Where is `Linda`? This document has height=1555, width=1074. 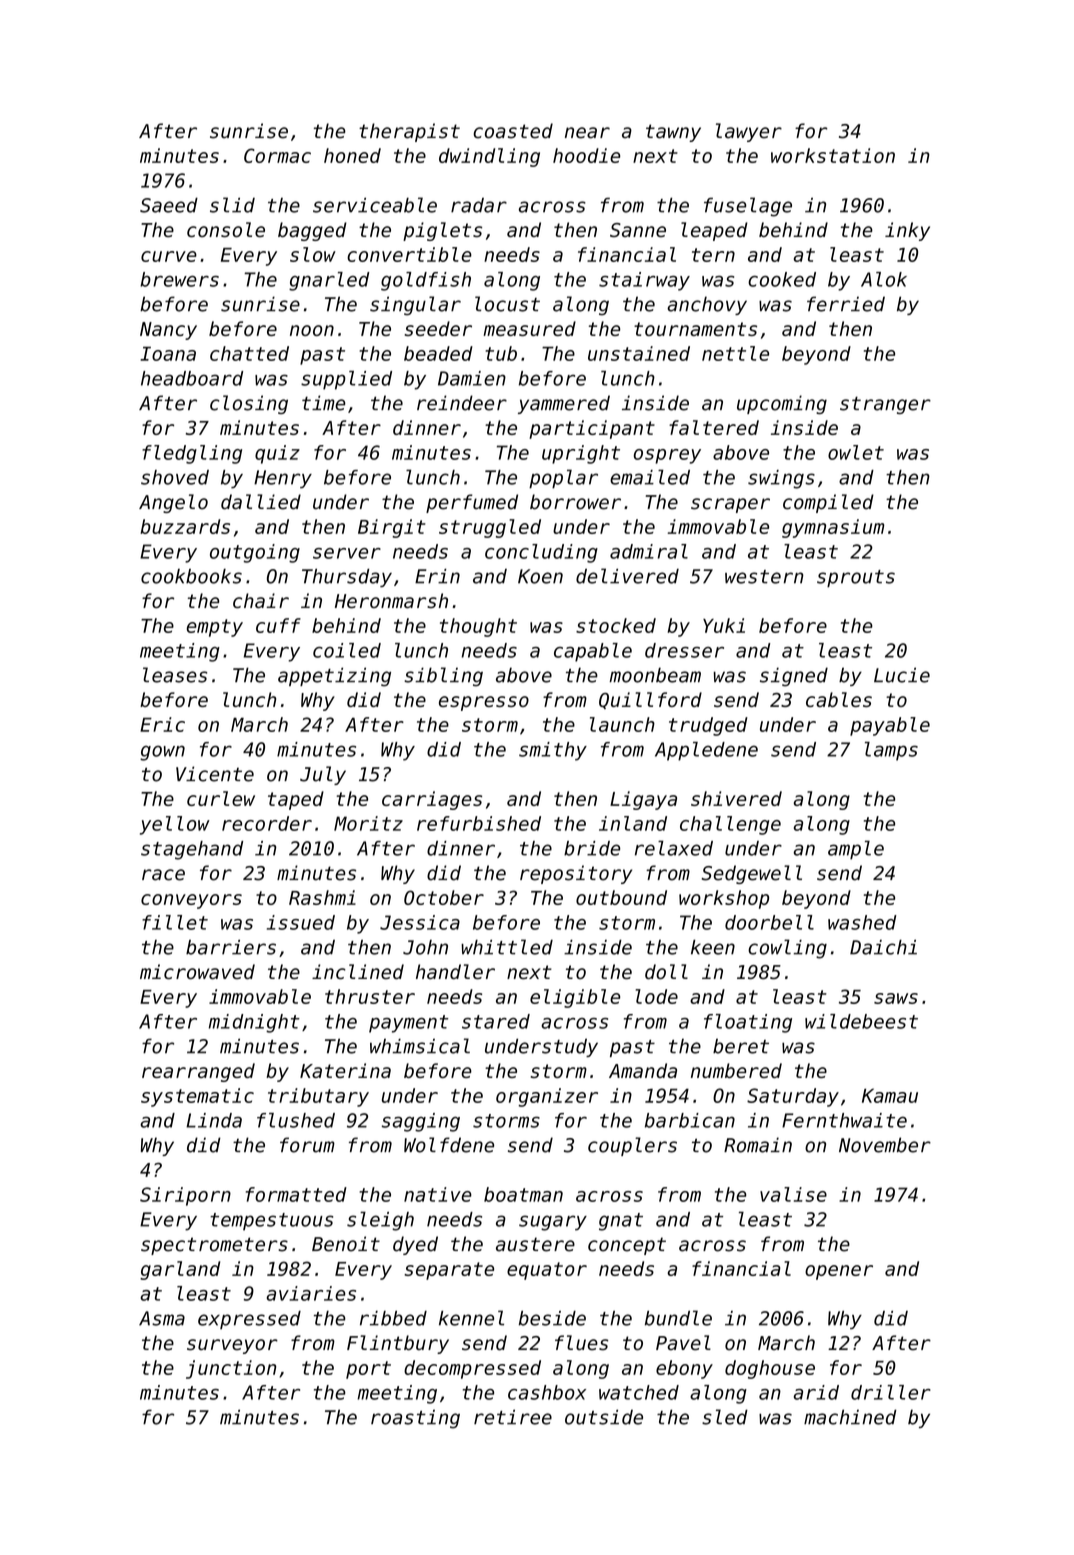
Linda is located at coordinates (214, 1120).
